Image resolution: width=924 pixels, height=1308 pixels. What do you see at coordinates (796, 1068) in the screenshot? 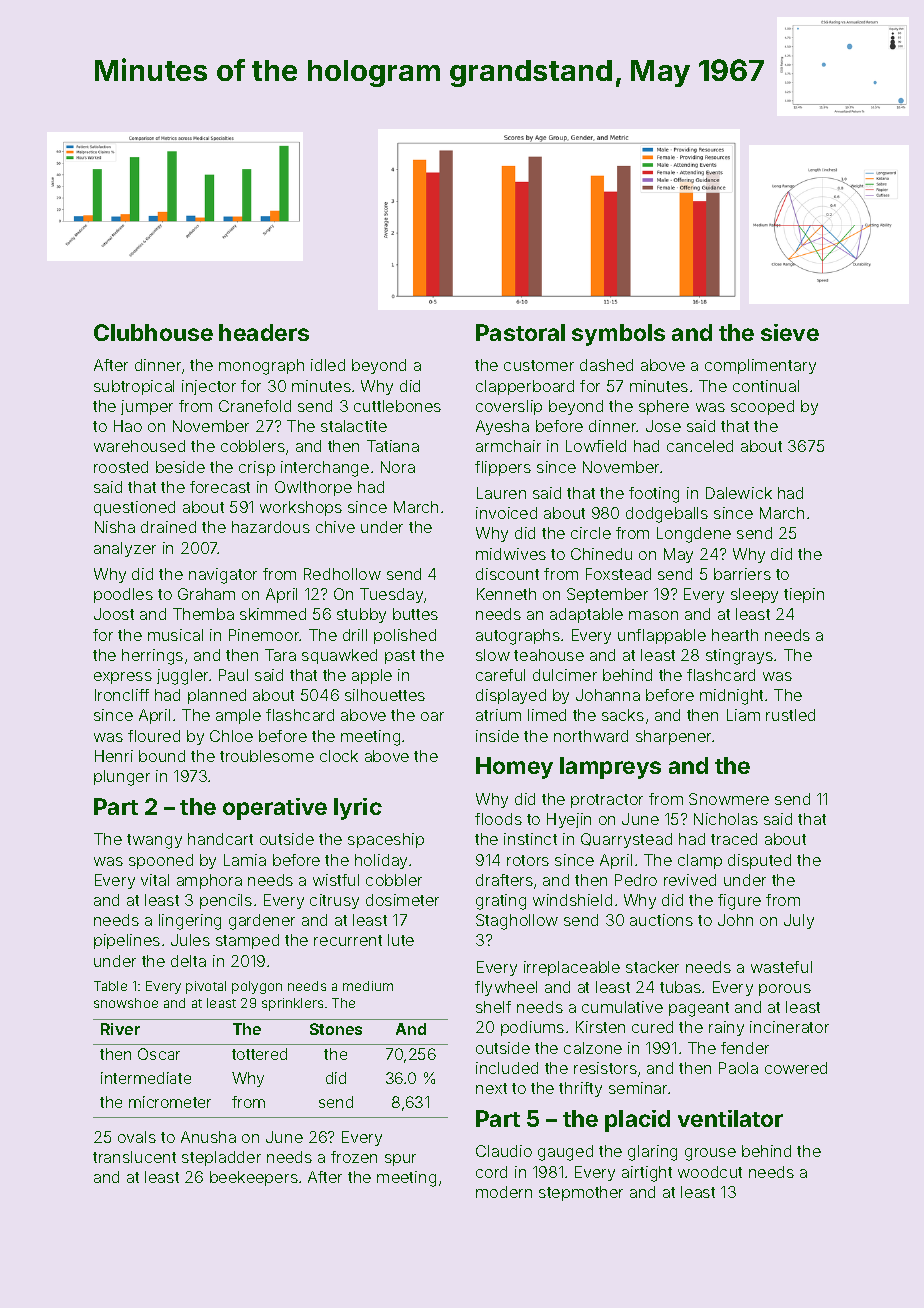
I see `cowered` at bounding box center [796, 1068].
